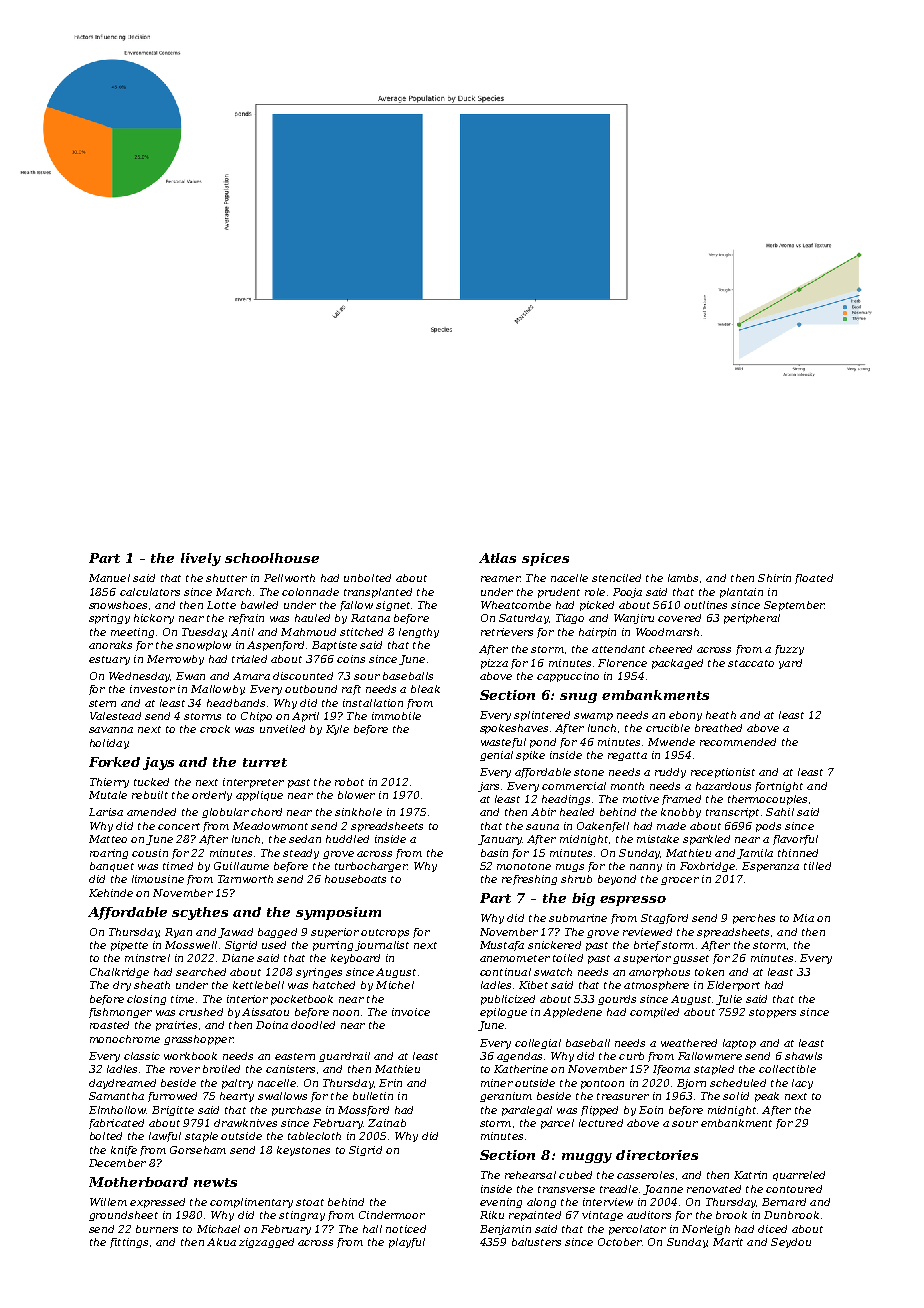 This document has height=1308, width=924. Describe the element at coordinates (151, 782) in the document. I see `tucked` at that location.
